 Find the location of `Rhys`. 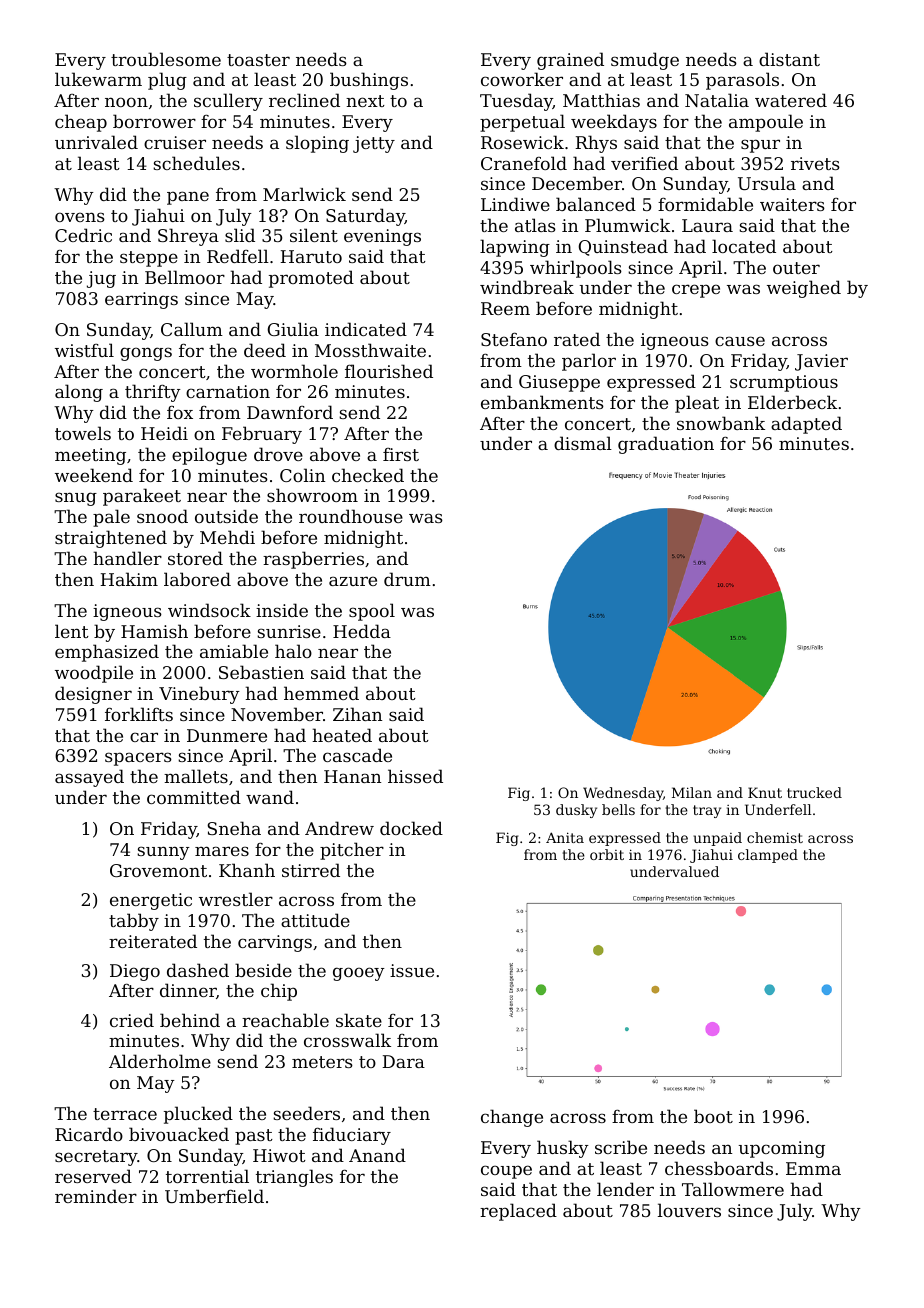

Rhys is located at coordinates (596, 144).
